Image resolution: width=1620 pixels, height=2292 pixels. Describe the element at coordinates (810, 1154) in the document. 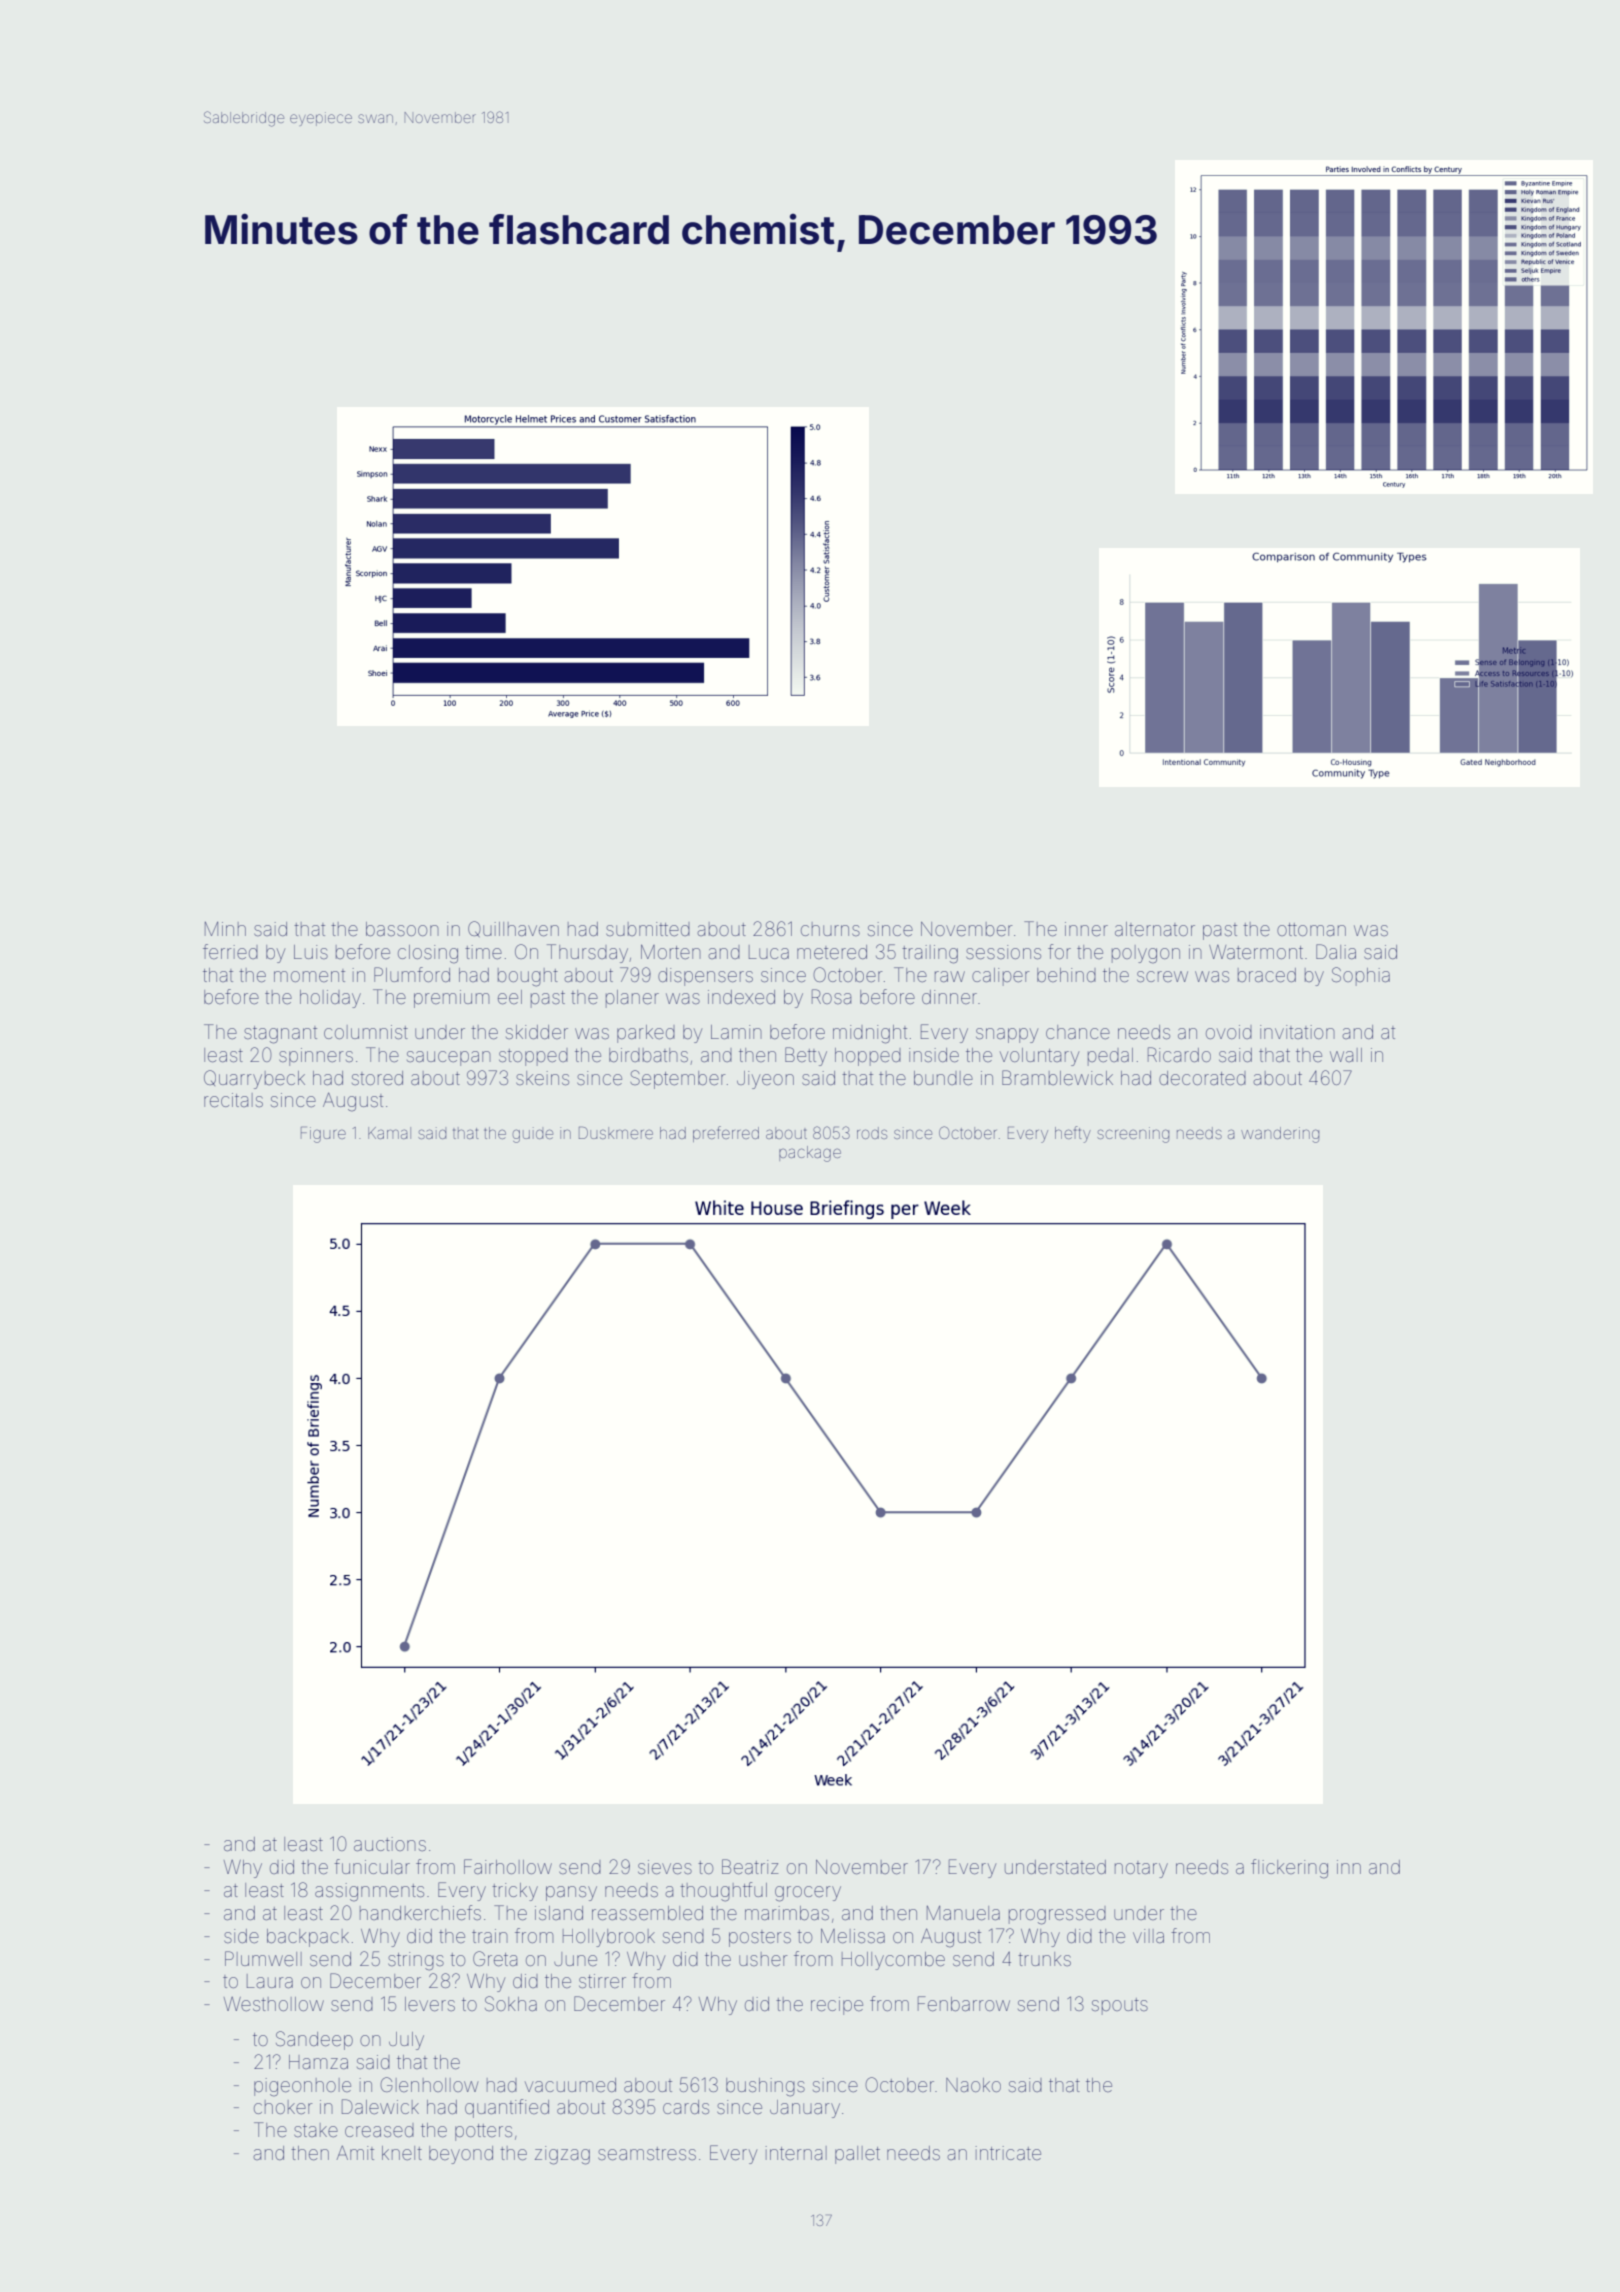

I see `package` at that location.
